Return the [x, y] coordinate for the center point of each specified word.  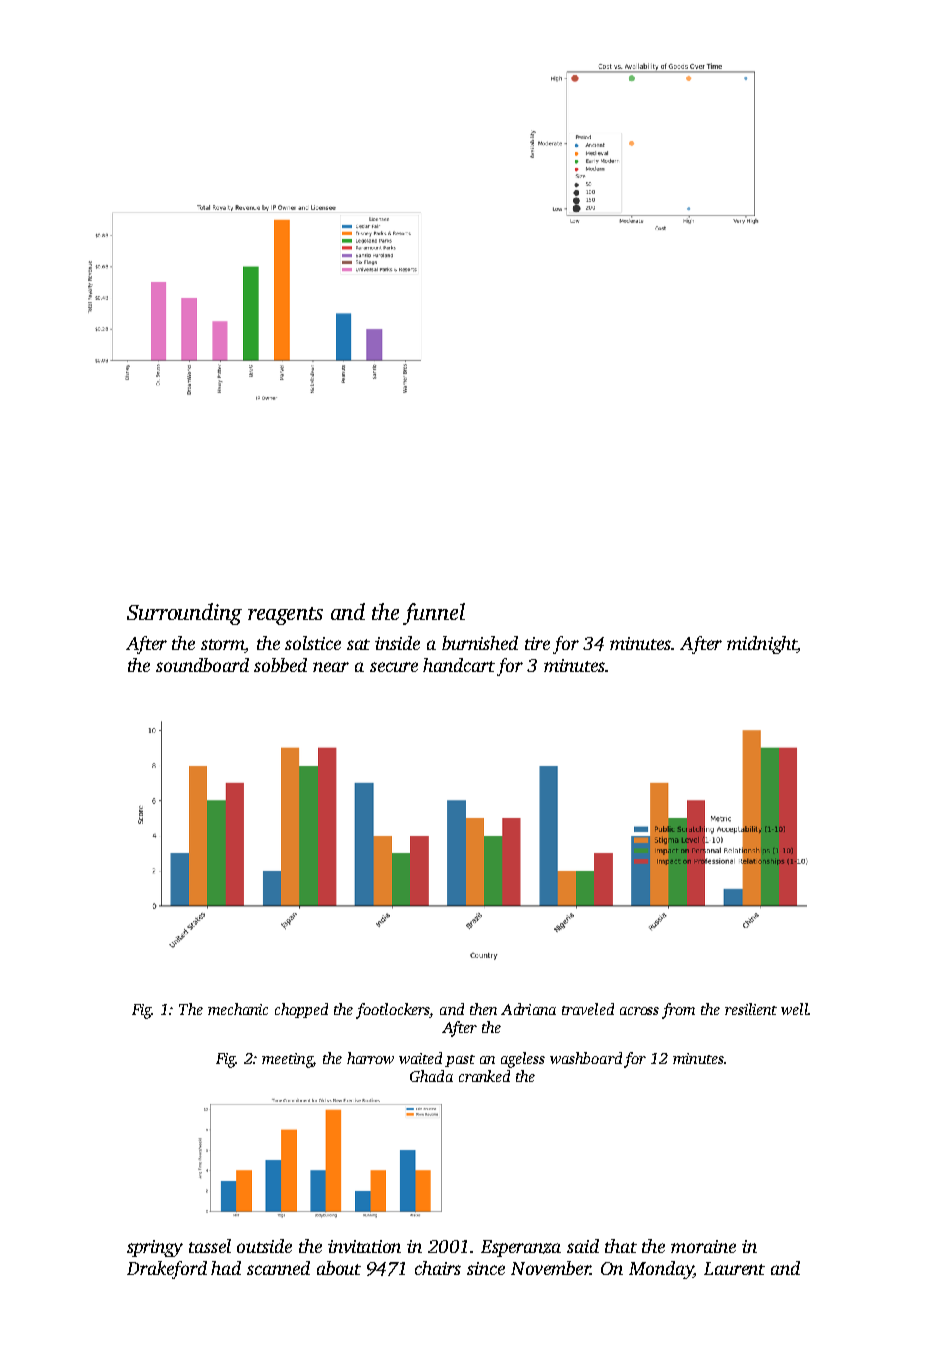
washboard [586, 1058]
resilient [751, 1009]
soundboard [202, 665]
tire [537, 643]
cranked [484, 1076]
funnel [434, 614]
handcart [459, 665]
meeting [287, 1060]
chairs [438, 1268]
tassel [210, 1246]
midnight [761, 645]
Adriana [528, 1009]
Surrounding [184, 614]
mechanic [238, 1009]
